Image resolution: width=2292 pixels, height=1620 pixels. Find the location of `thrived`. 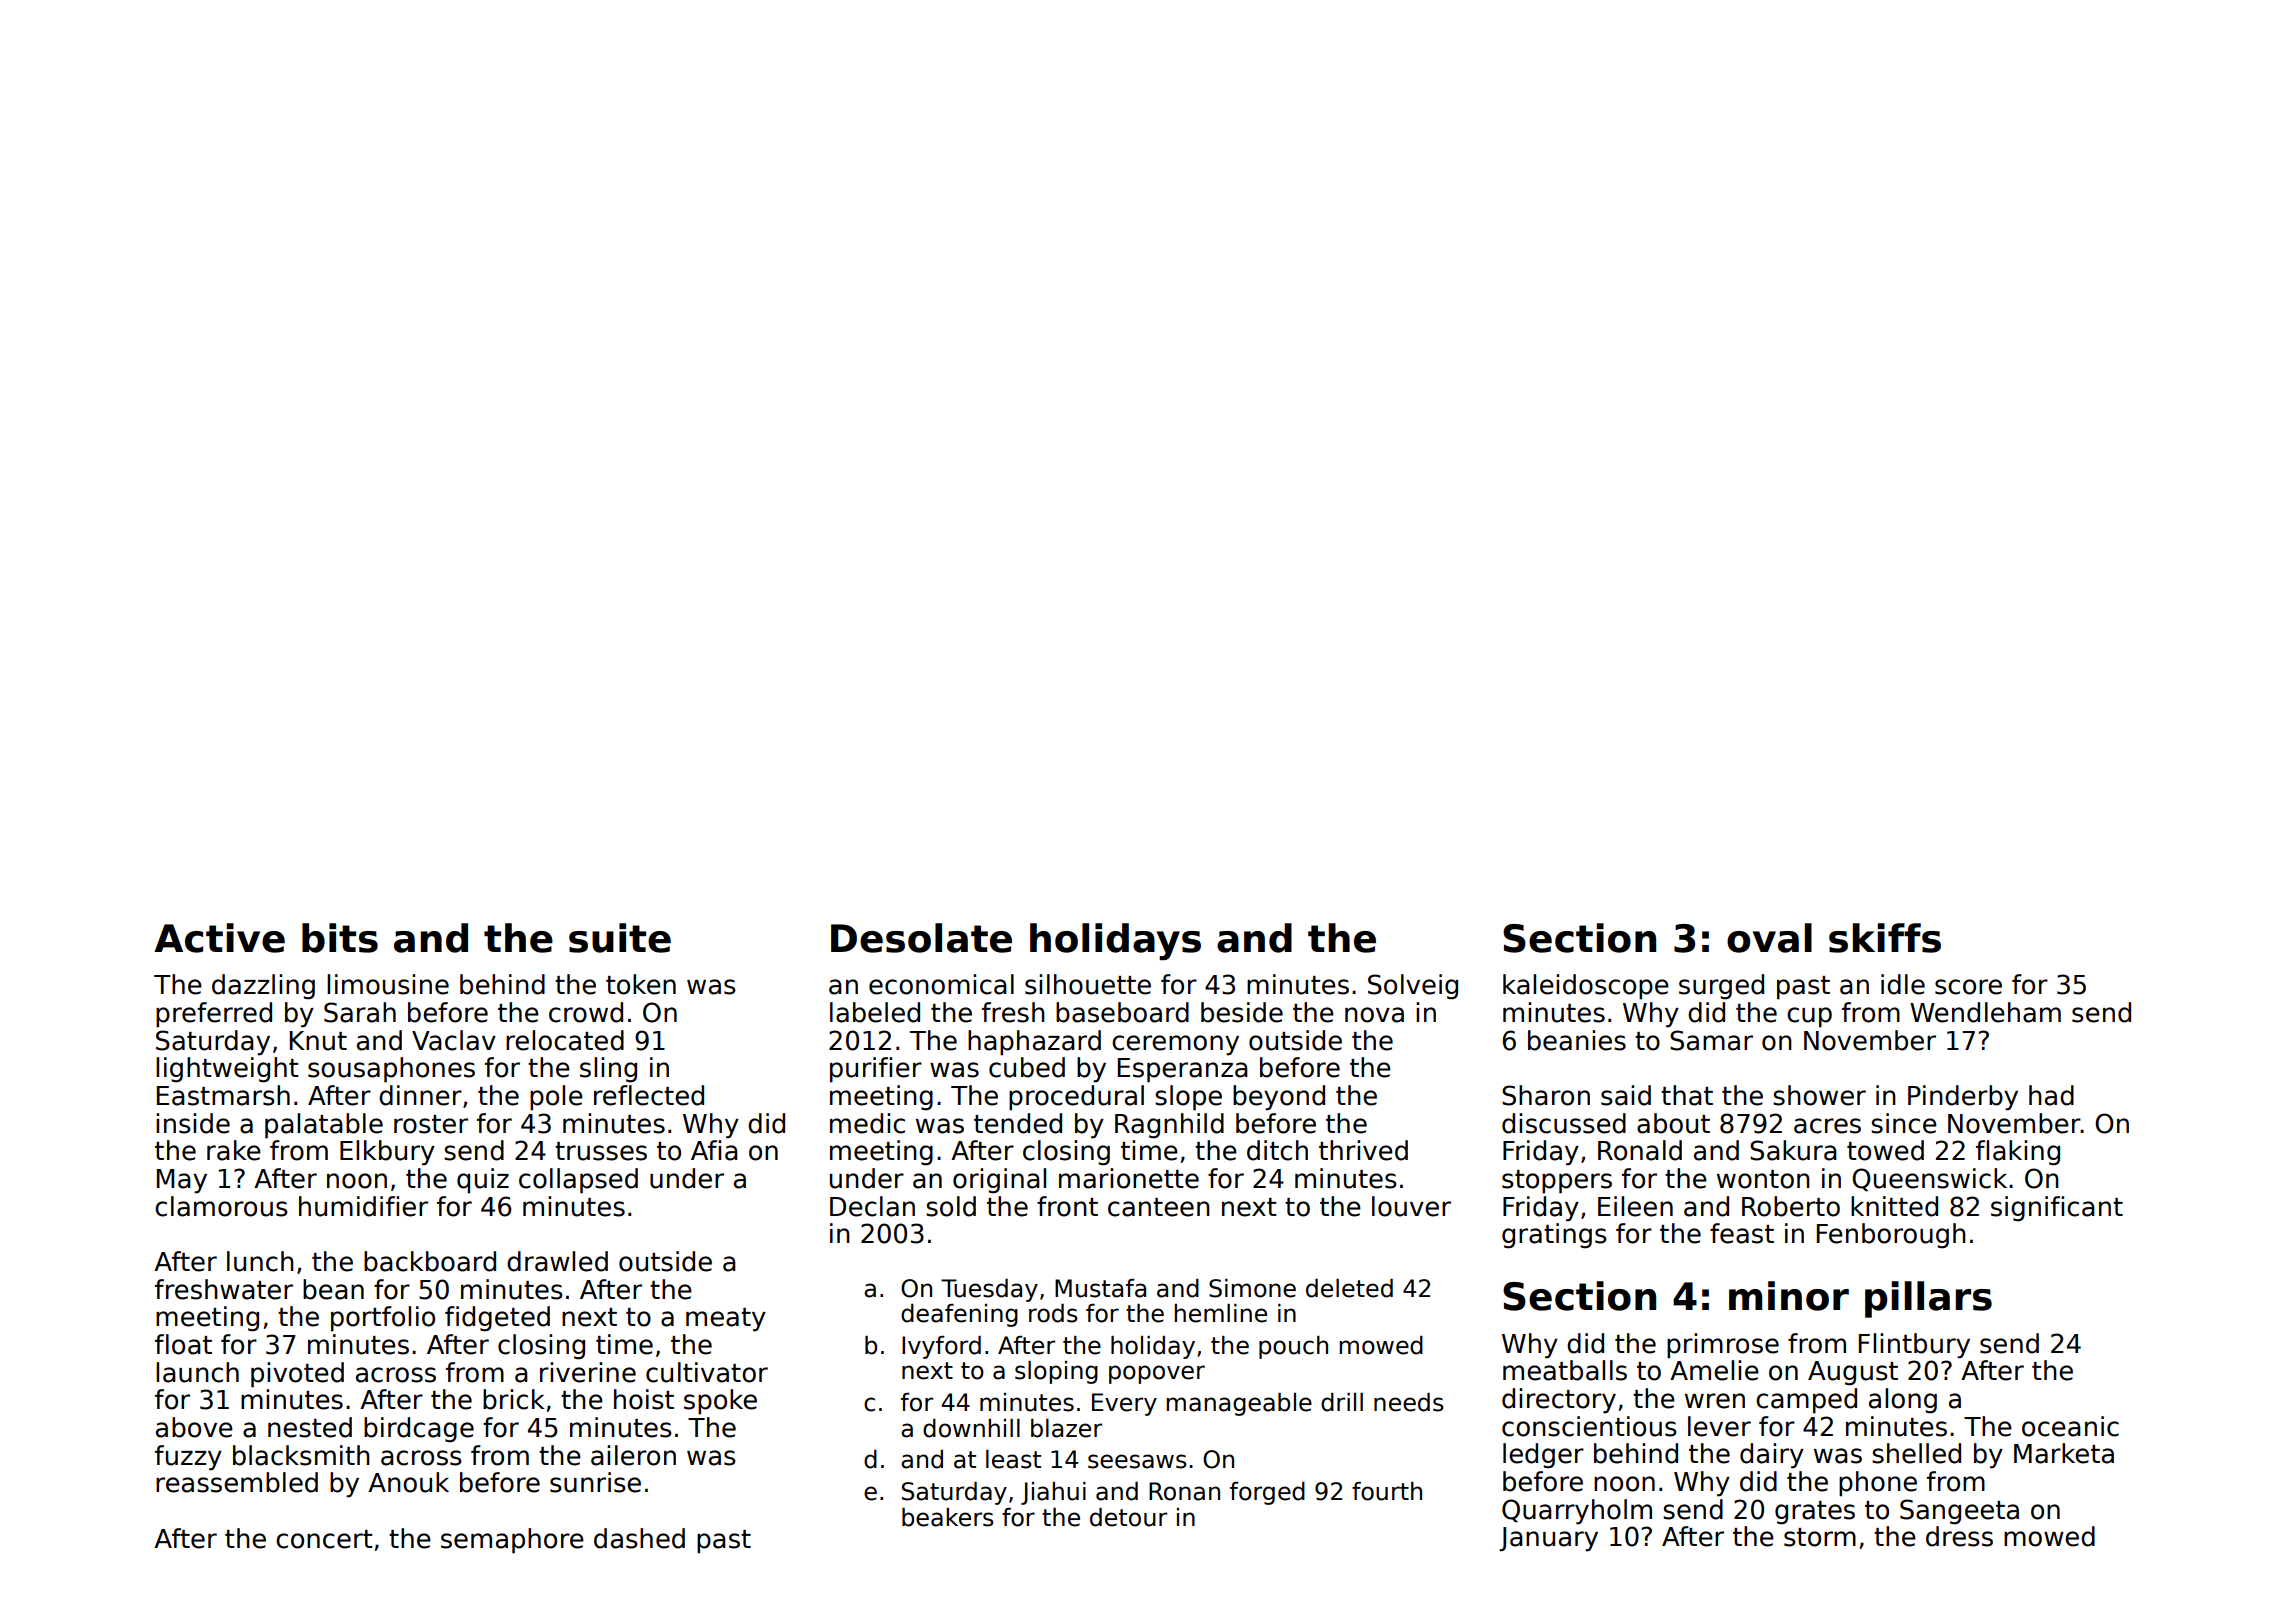

thrived is located at coordinates (1363, 1150).
